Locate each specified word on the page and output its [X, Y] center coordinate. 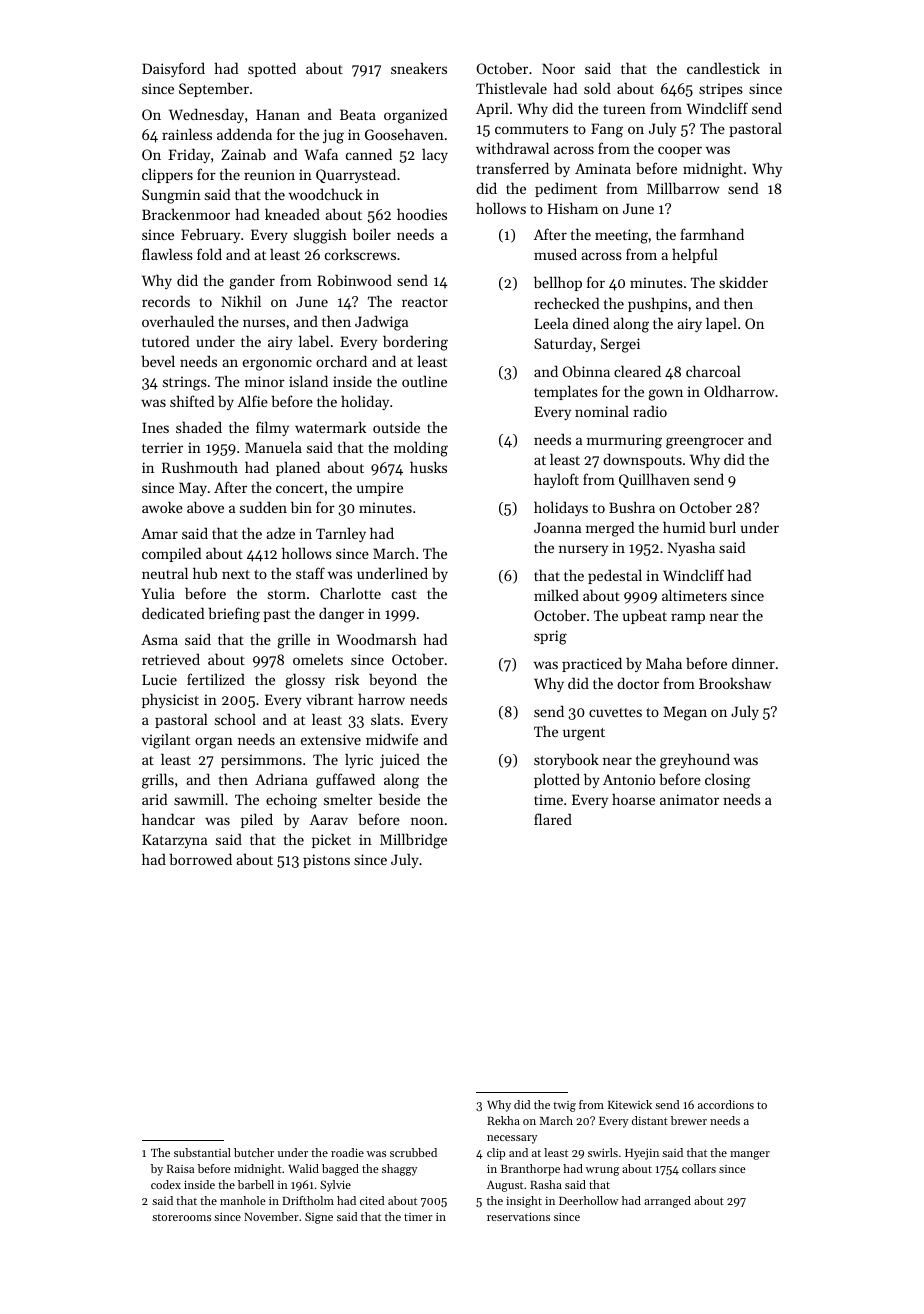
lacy [435, 155]
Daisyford [173, 69]
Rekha [503, 1120]
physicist [170, 700]
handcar [168, 819]
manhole [243, 1200]
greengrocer [705, 443]
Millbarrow [683, 188]
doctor [638, 683]
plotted [557, 780]
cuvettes [615, 712]
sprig [550, 637]
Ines [155, 427]
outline [424, 381]
